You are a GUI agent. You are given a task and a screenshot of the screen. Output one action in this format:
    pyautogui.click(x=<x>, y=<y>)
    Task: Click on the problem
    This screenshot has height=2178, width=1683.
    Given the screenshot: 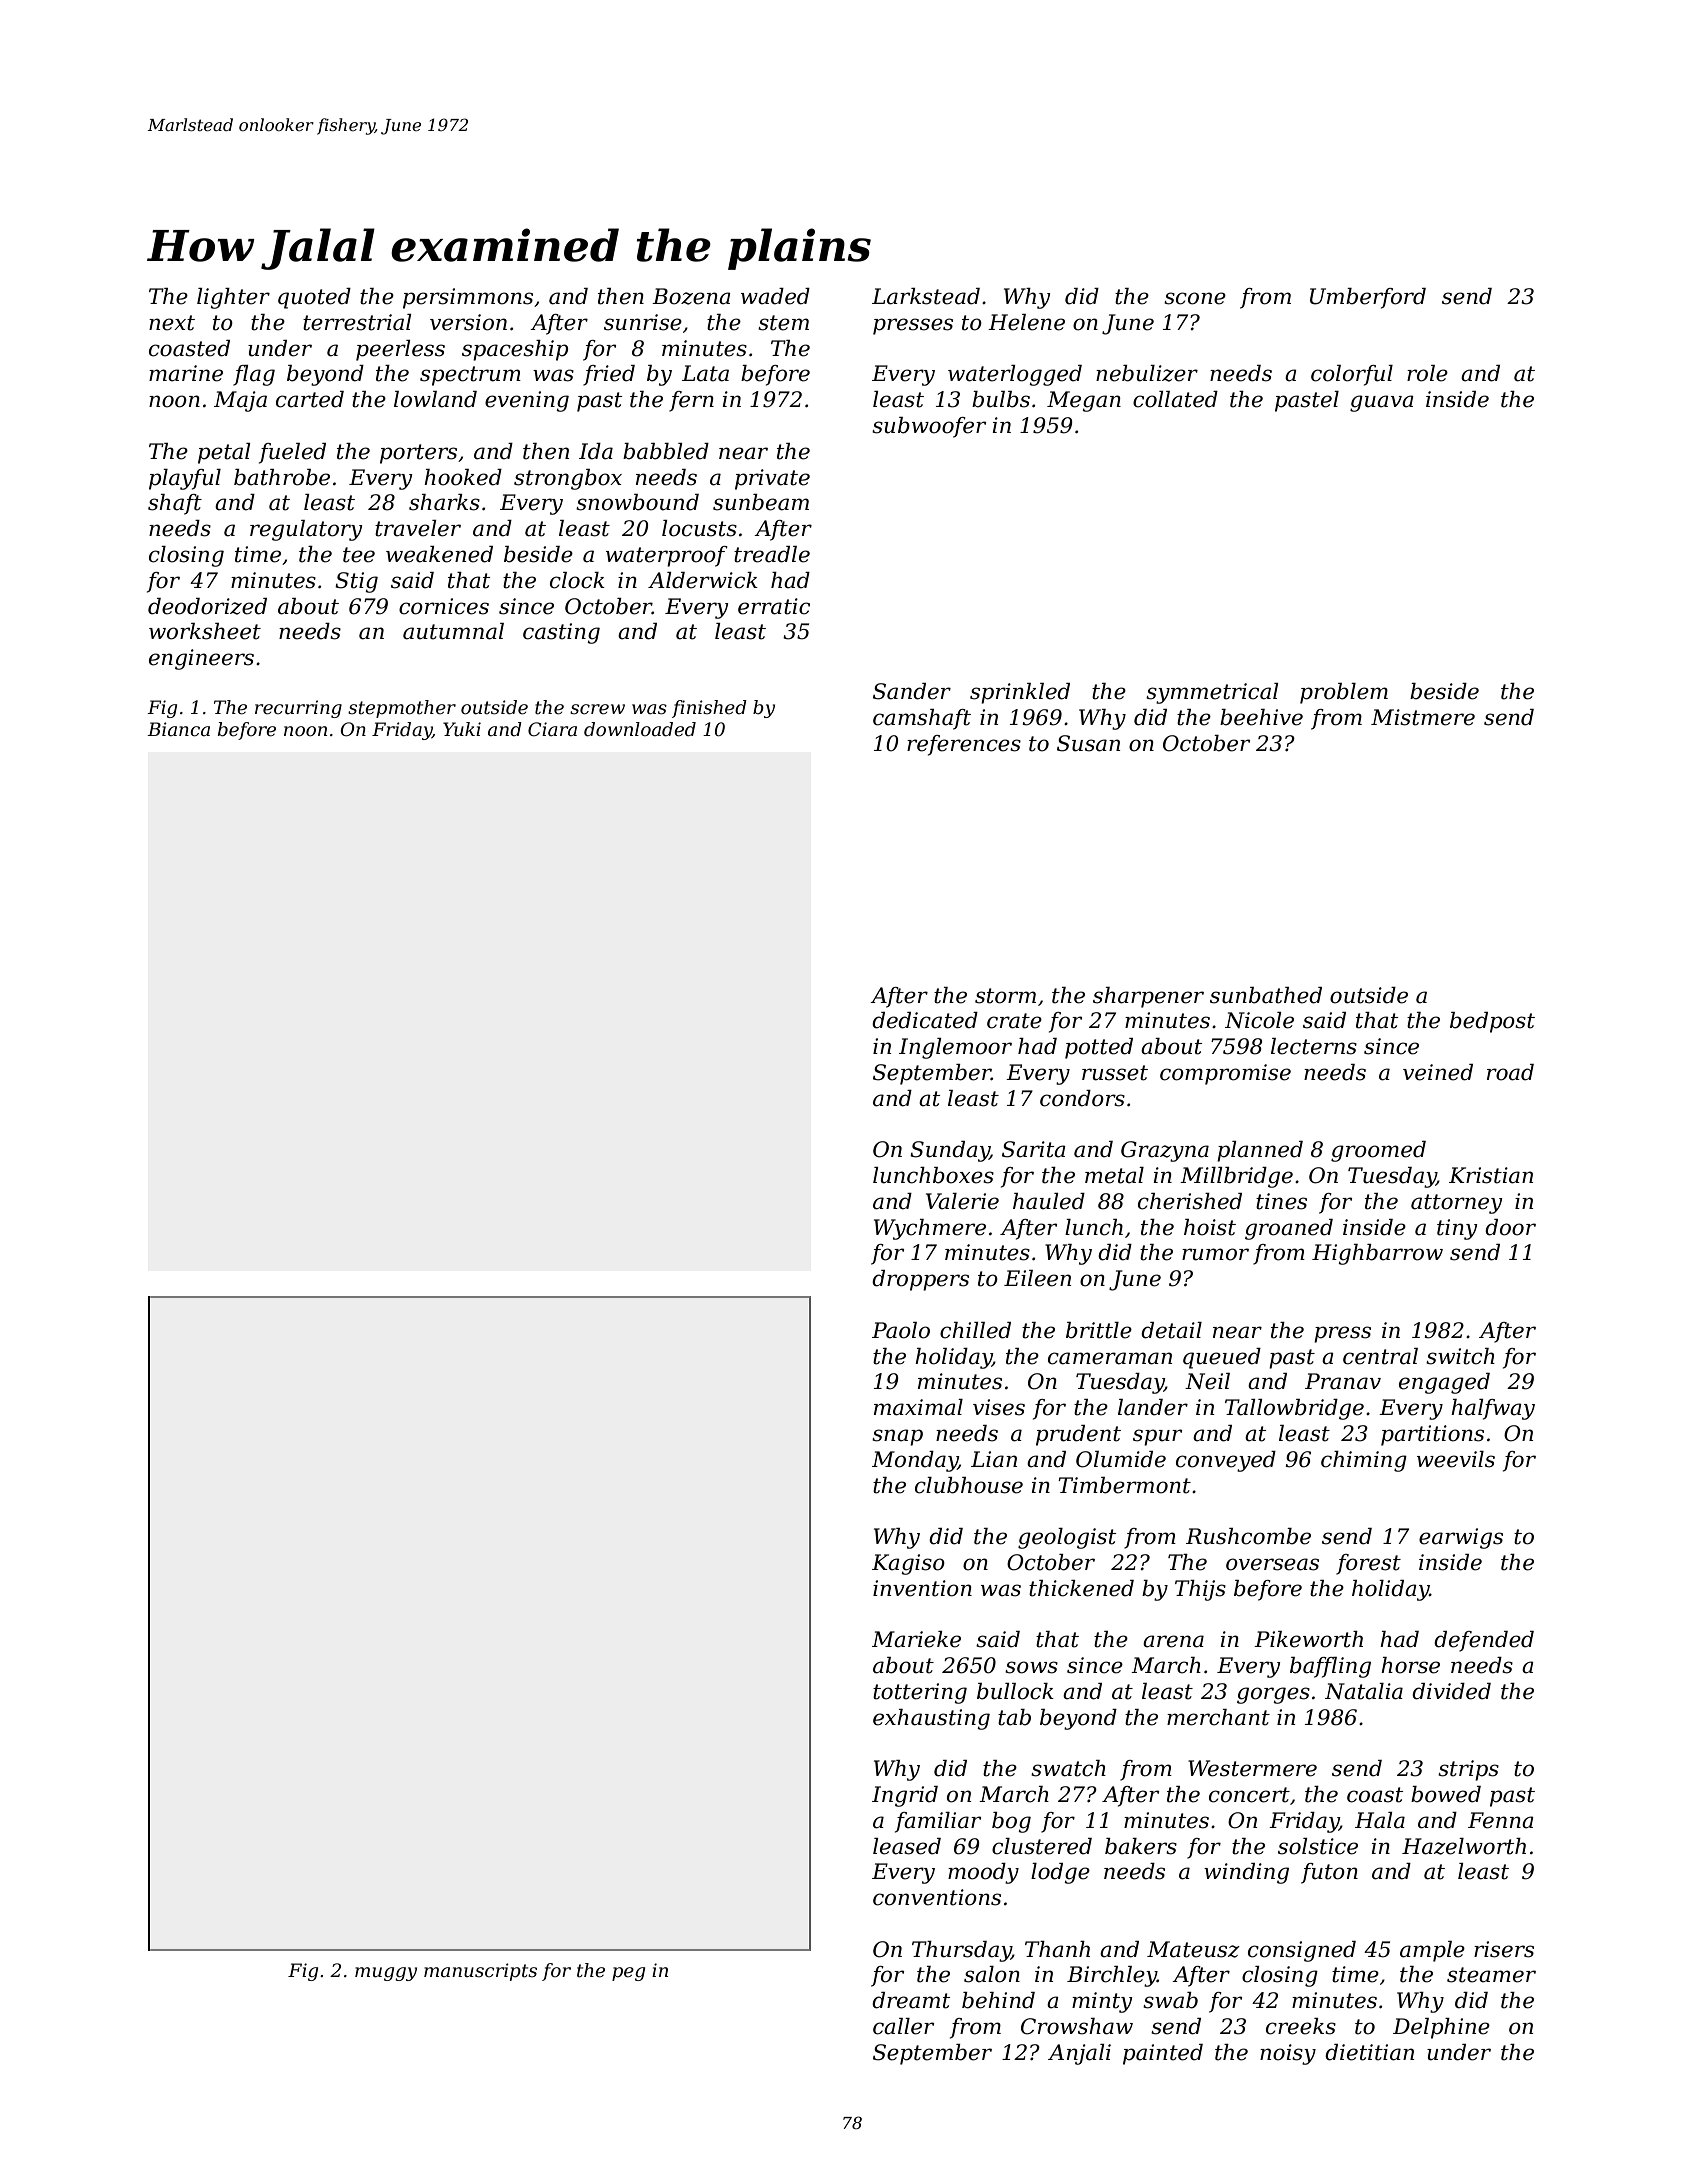 What is the action you would take?
    pyautogui.click(x=1344, y=693)
